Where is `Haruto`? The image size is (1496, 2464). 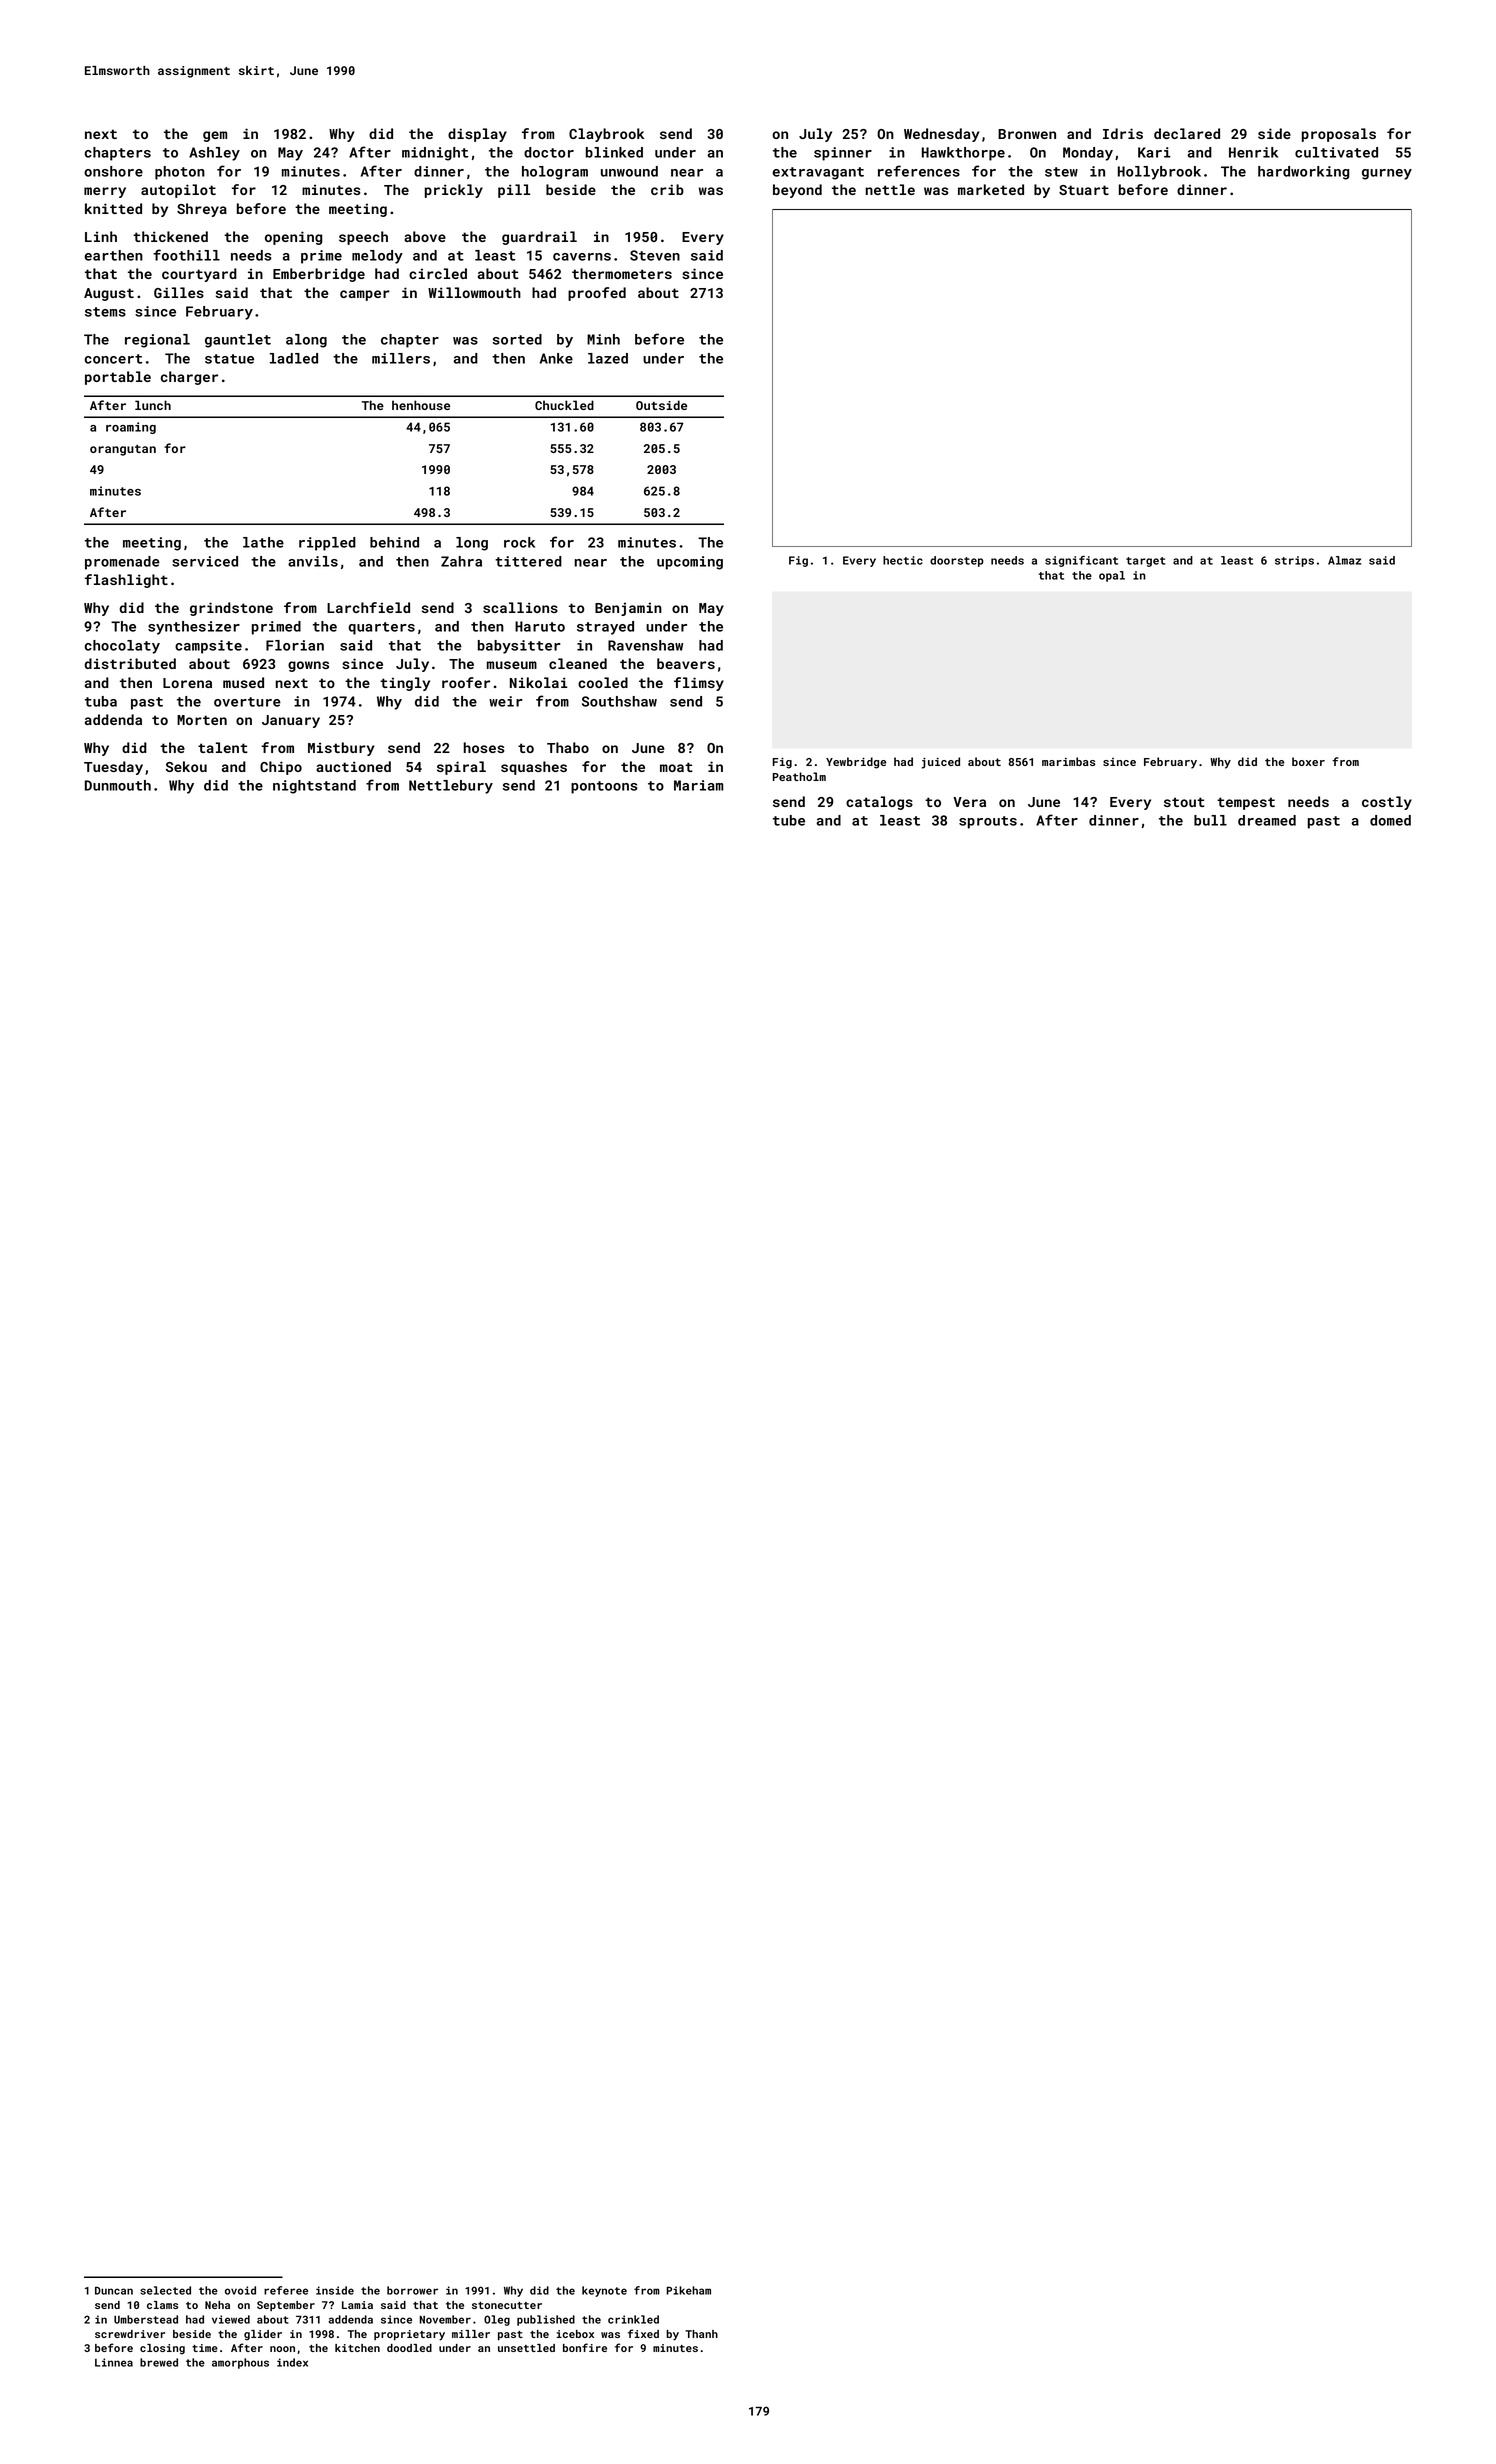 Haruto is located at coordinates (540, 626).
